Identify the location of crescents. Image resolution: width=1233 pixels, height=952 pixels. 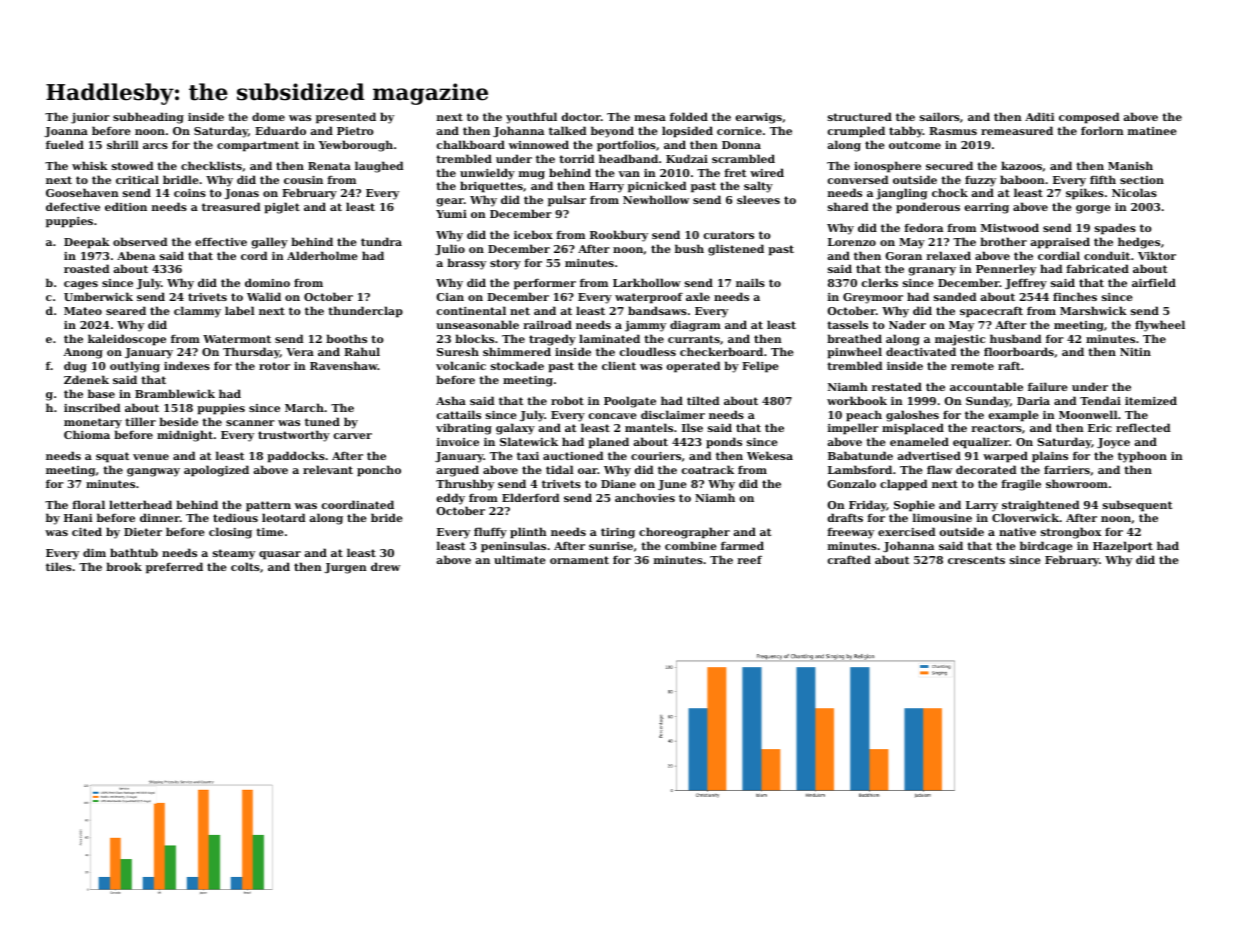
(976, 560).
